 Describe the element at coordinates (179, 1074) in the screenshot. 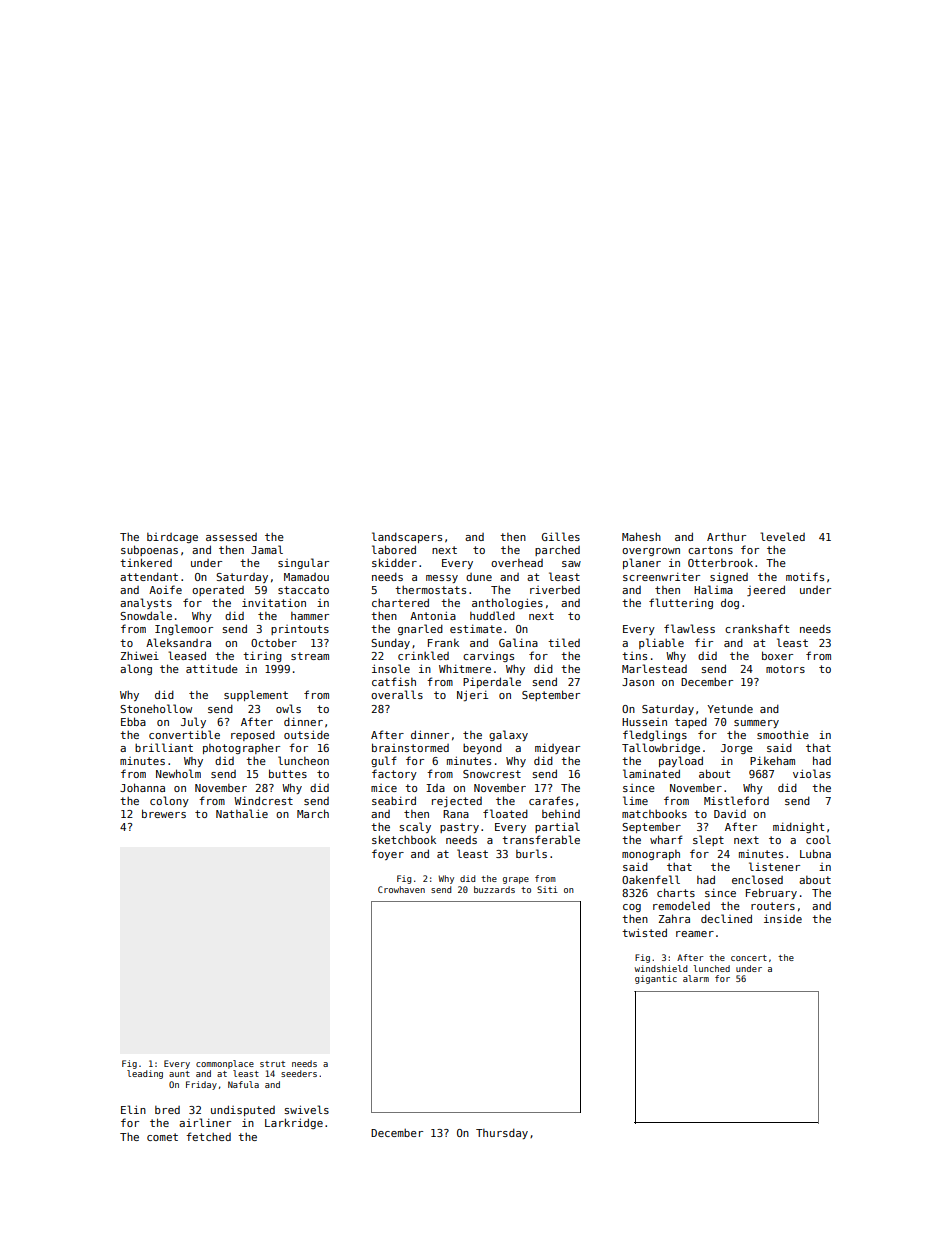

I see `aunt` at that location.
